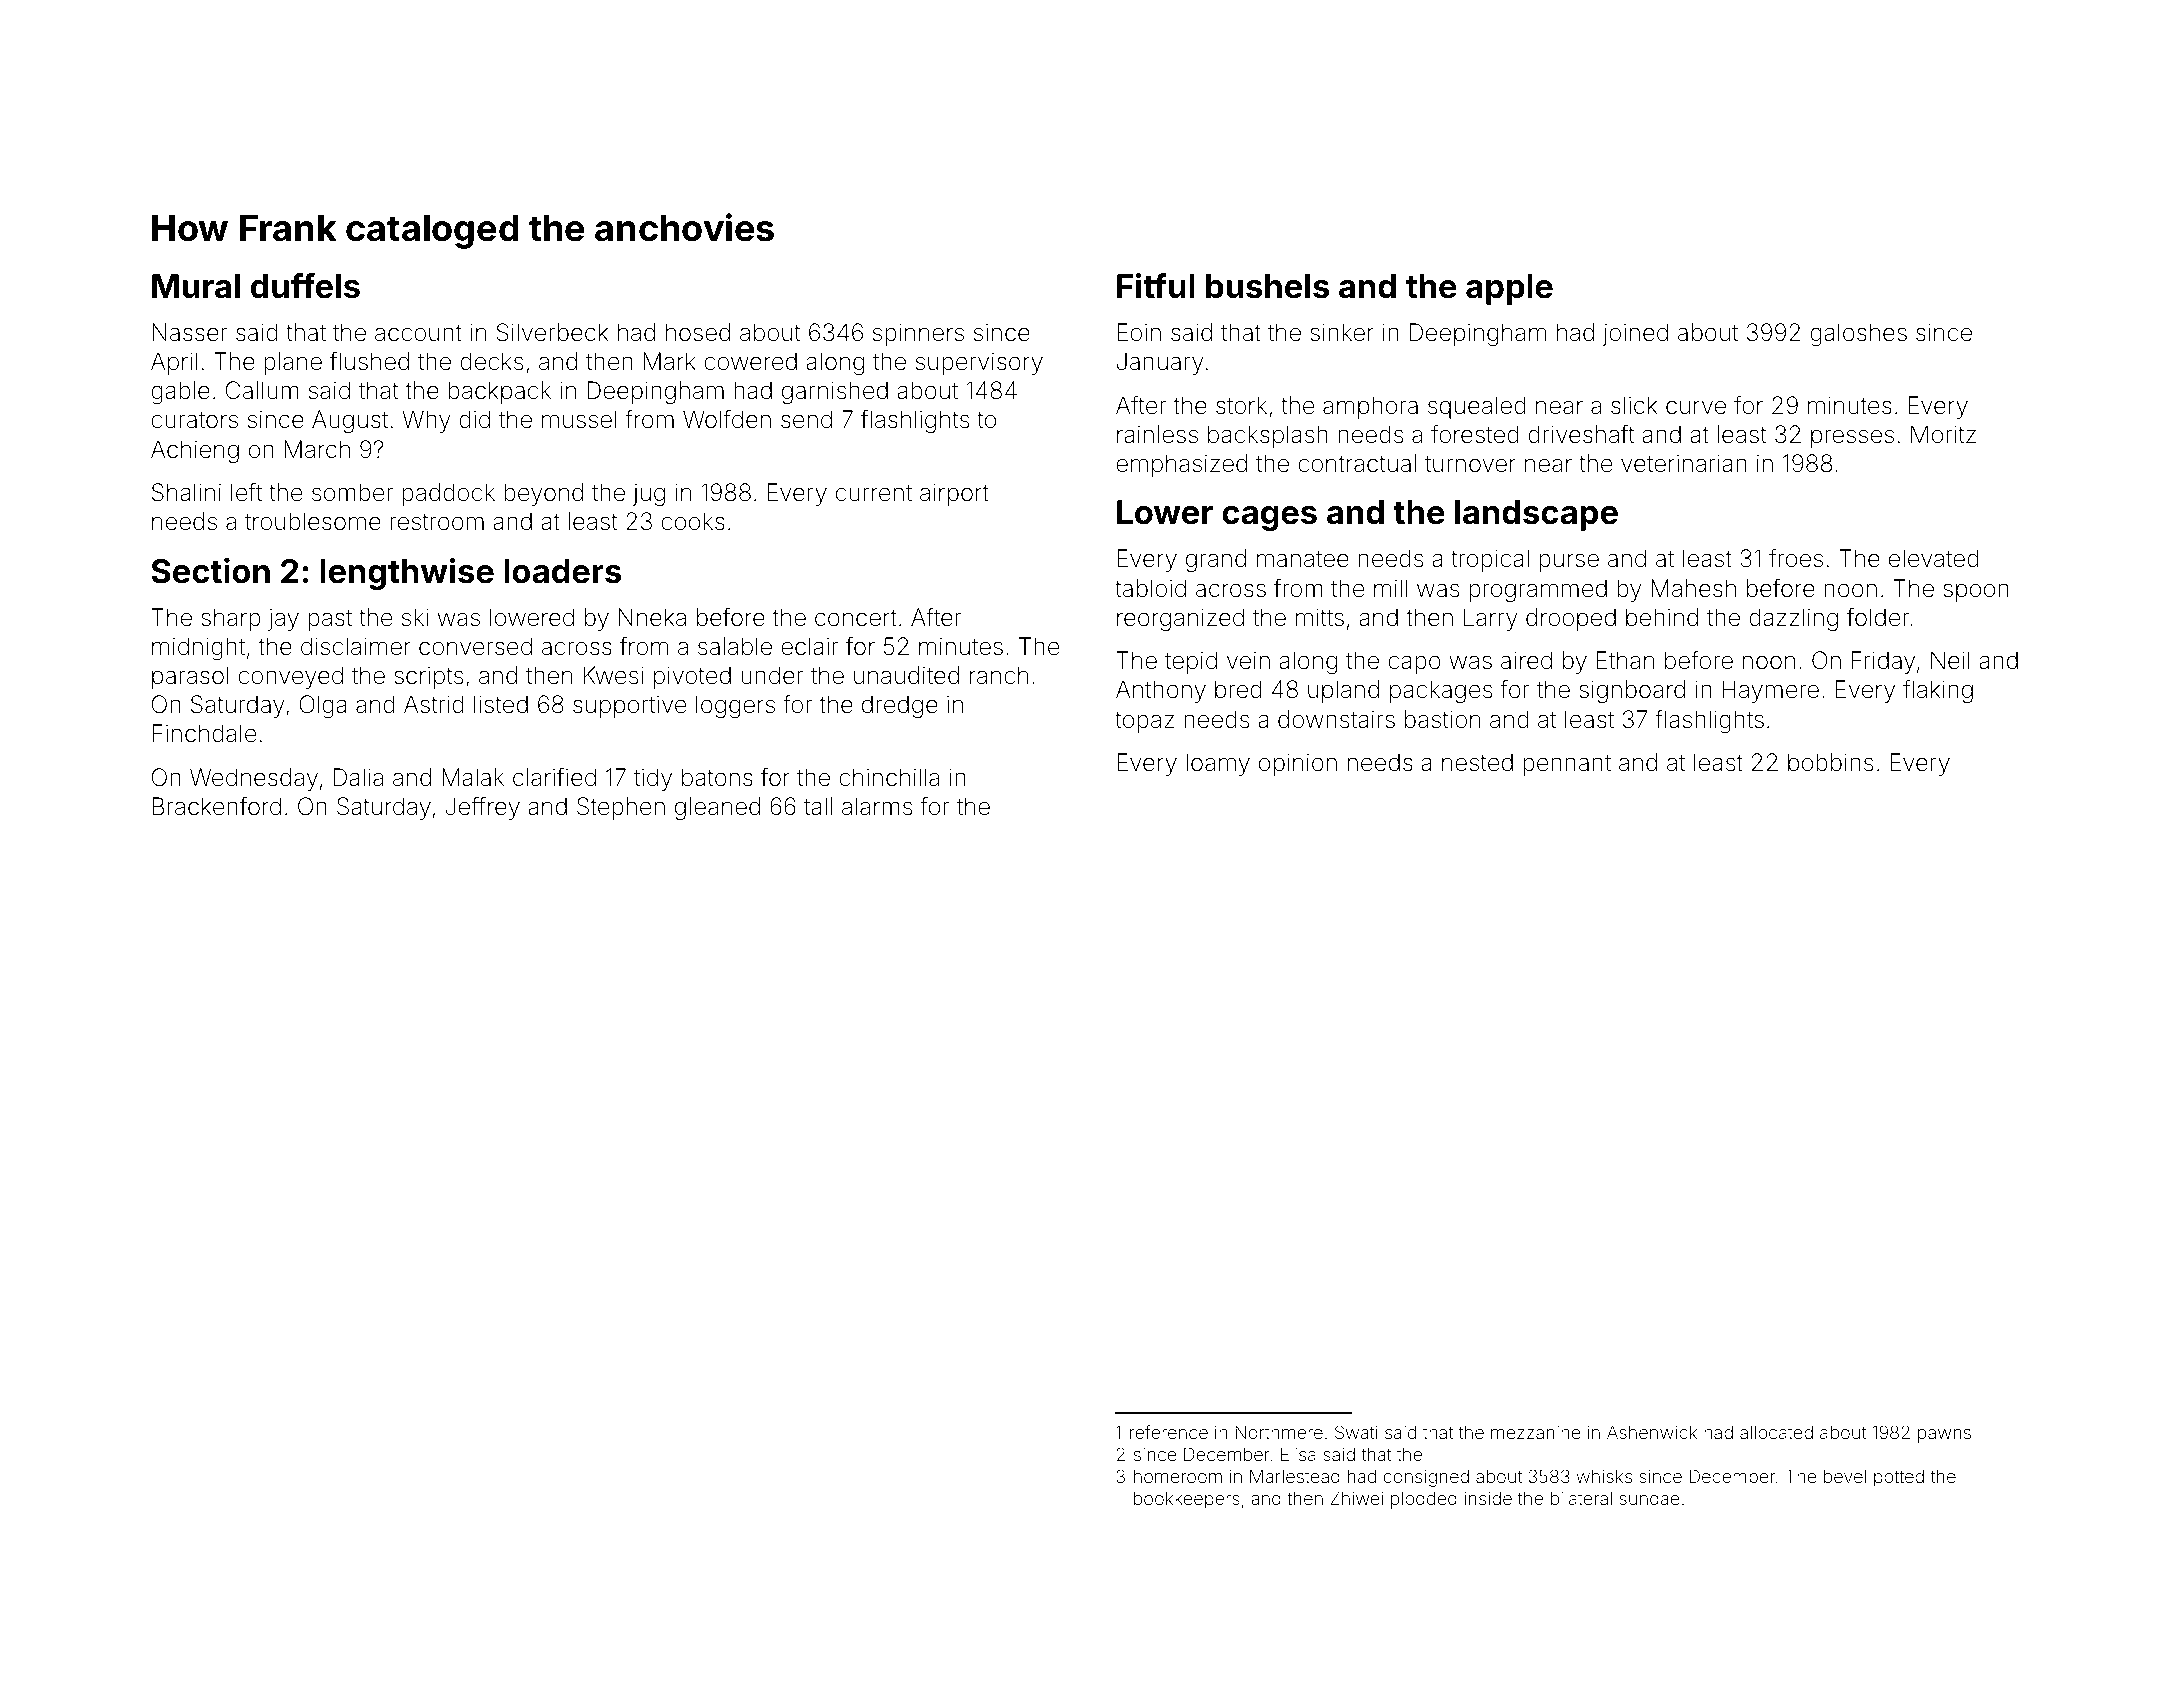 The image size is (2178, 1683). Describe the element at coordinates (1944, 1436) in the screenshot. I see `pawns` at that location.
